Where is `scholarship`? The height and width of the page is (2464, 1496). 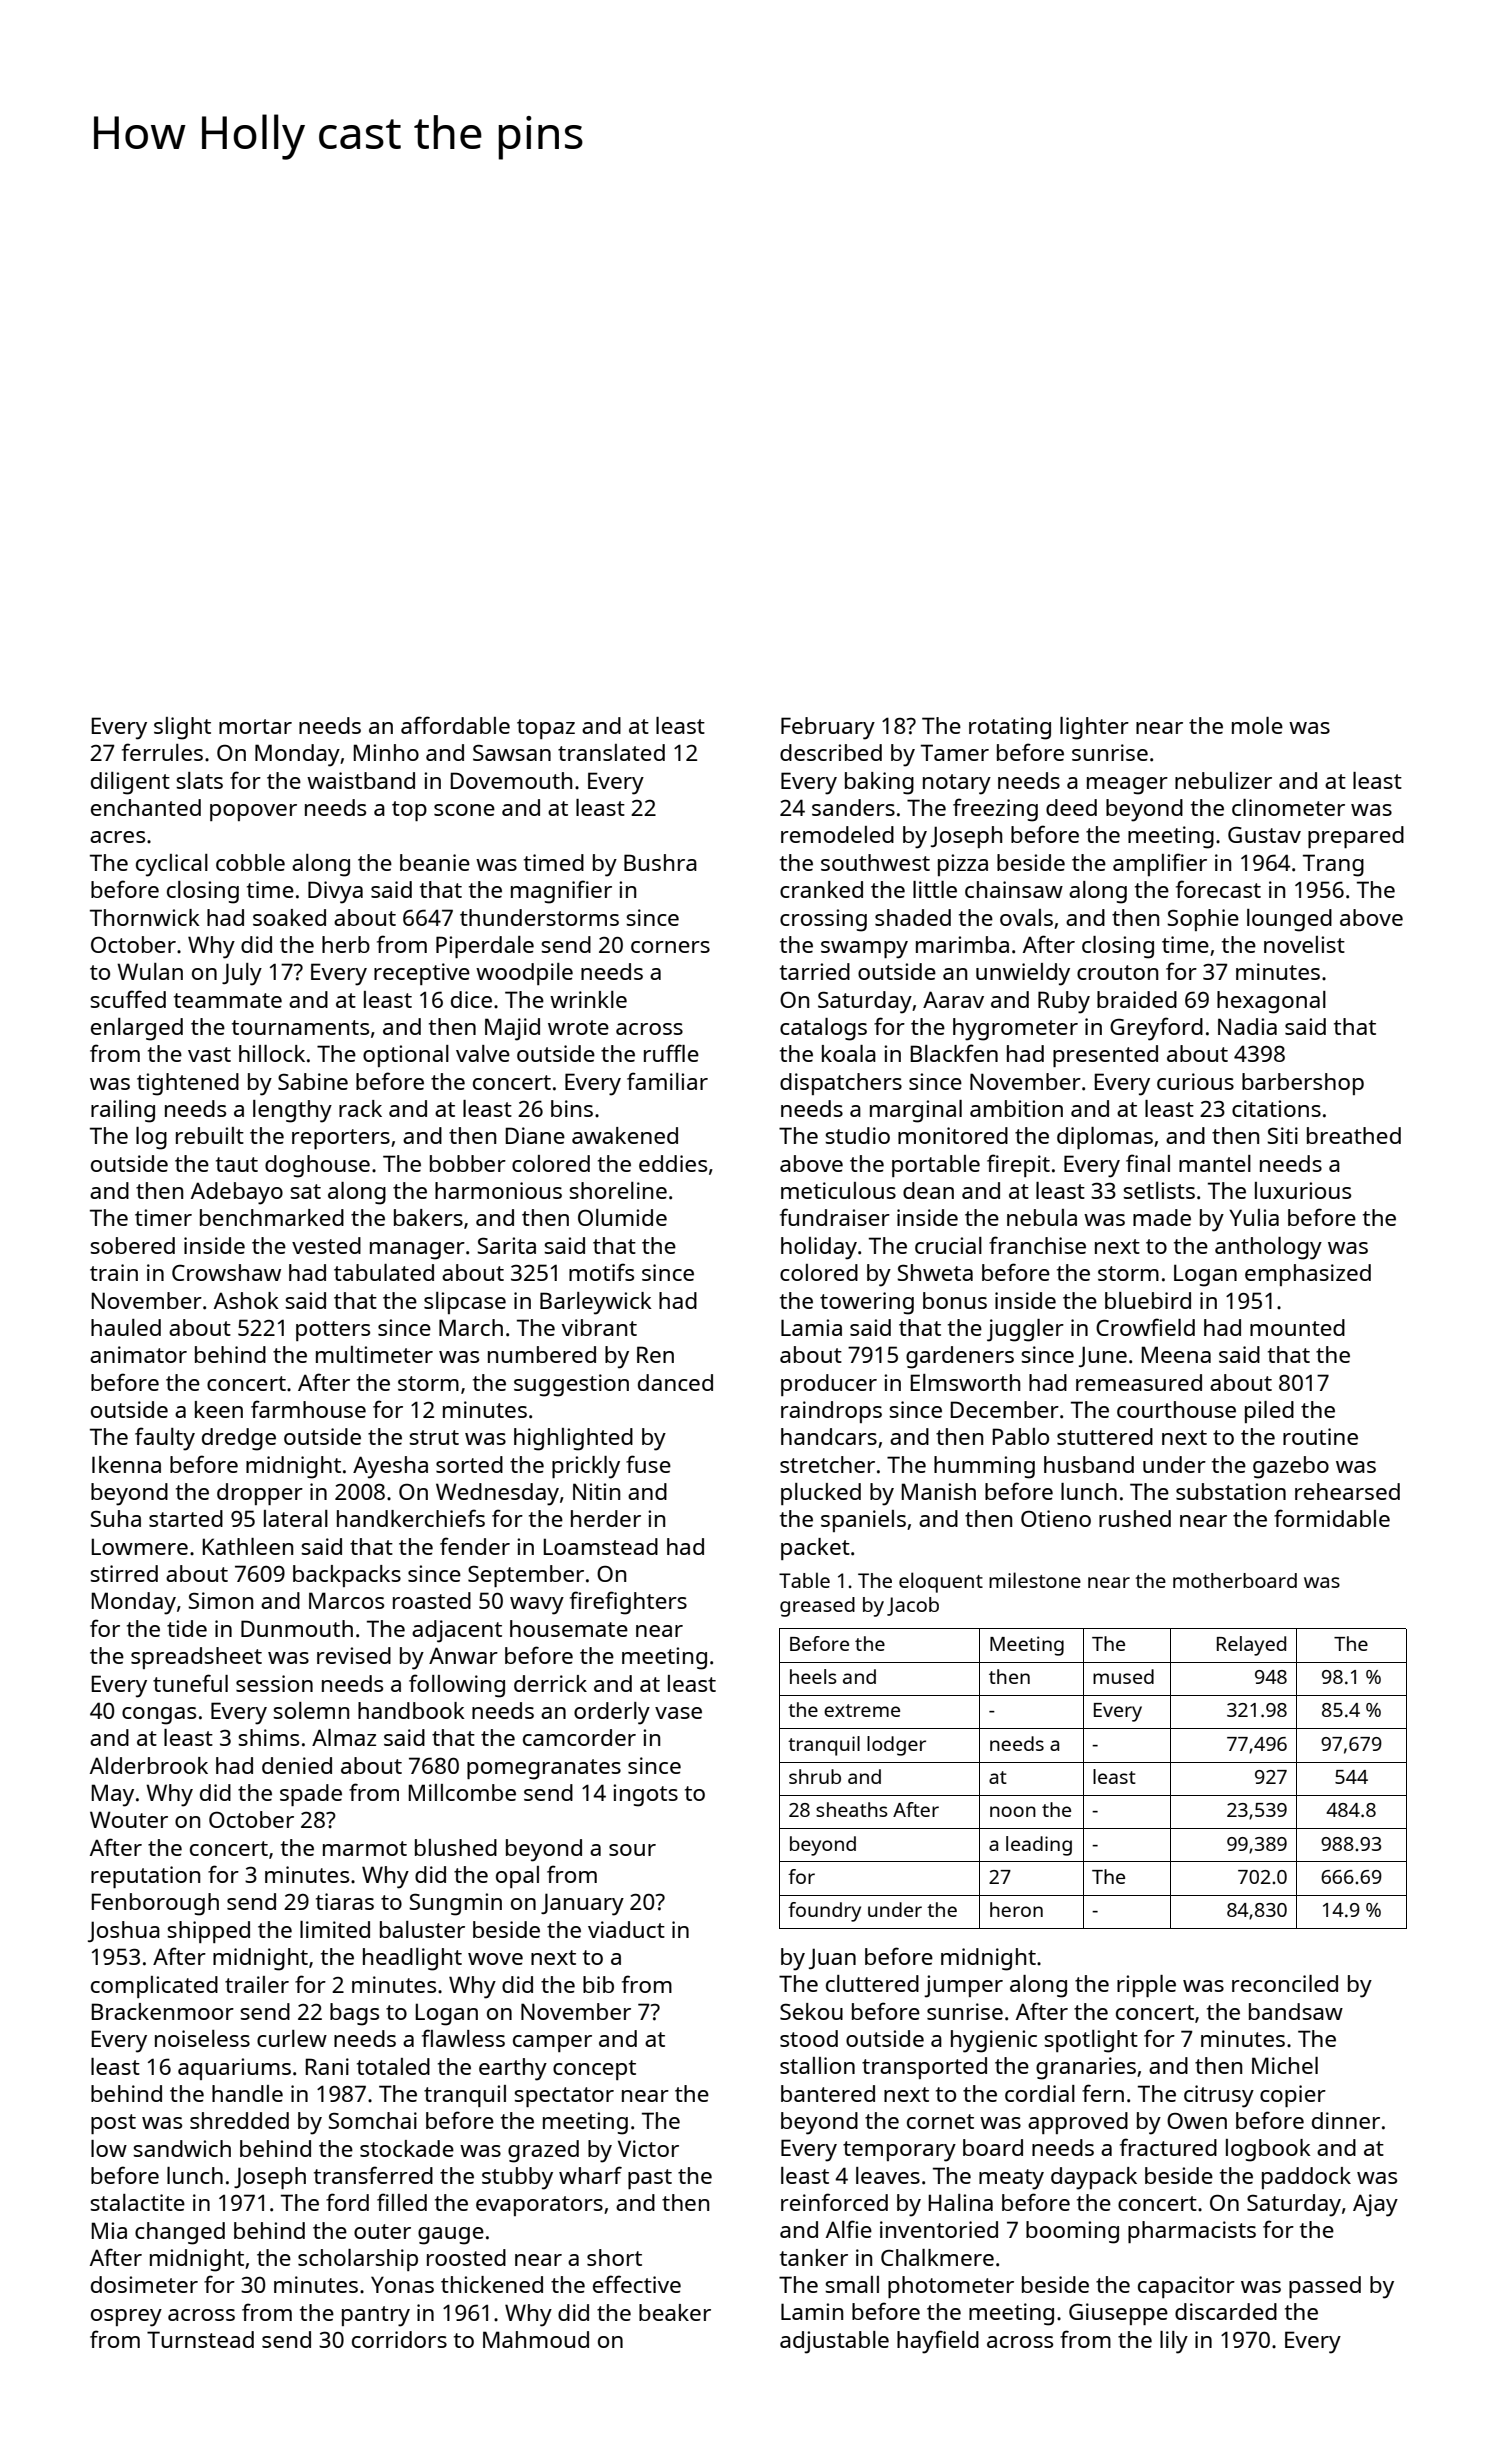
scholarship is located at coordinates (358, 2260).
